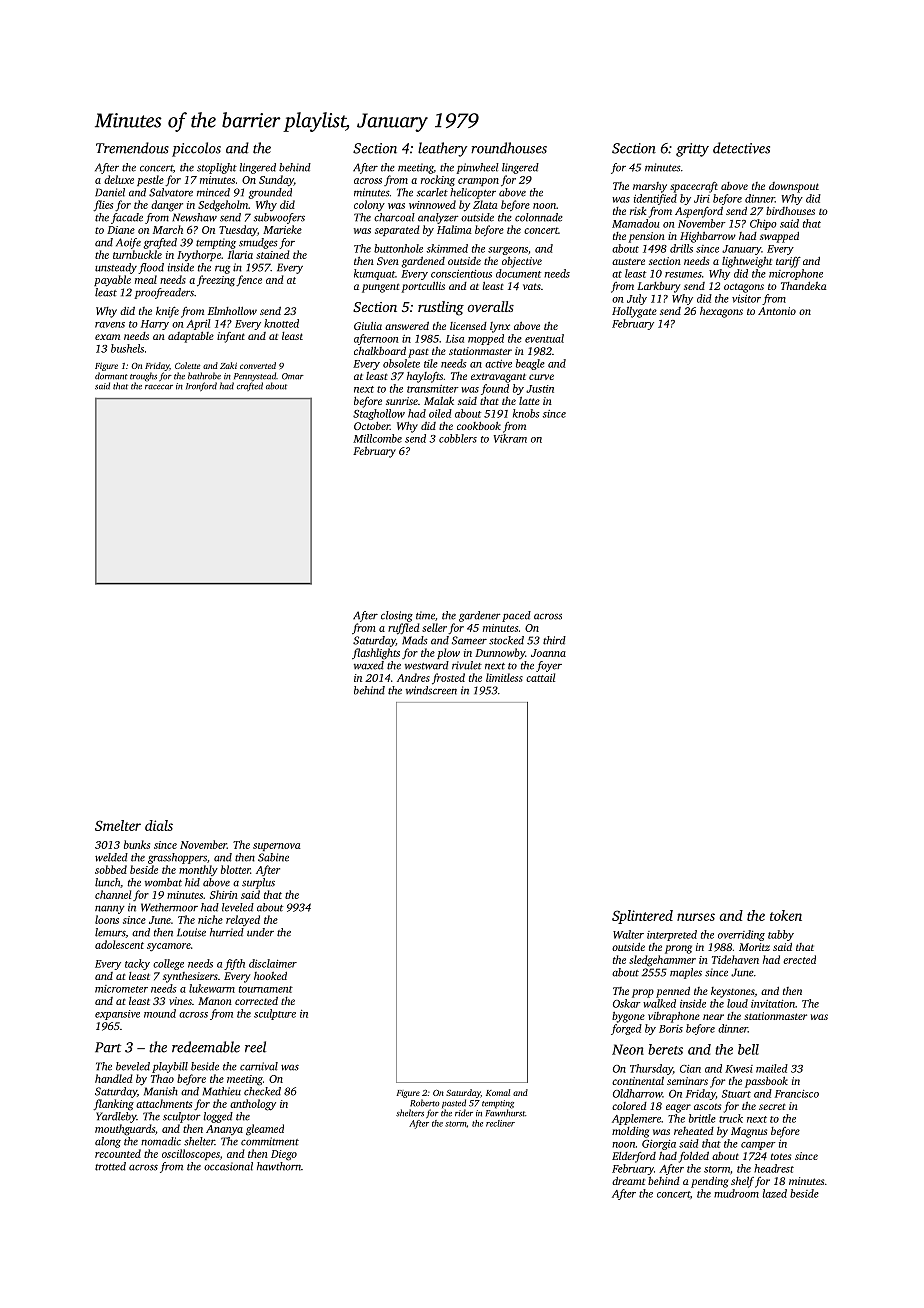 This page has height=1308, width=924. I want to click on Smelter, so click(118, 825).
